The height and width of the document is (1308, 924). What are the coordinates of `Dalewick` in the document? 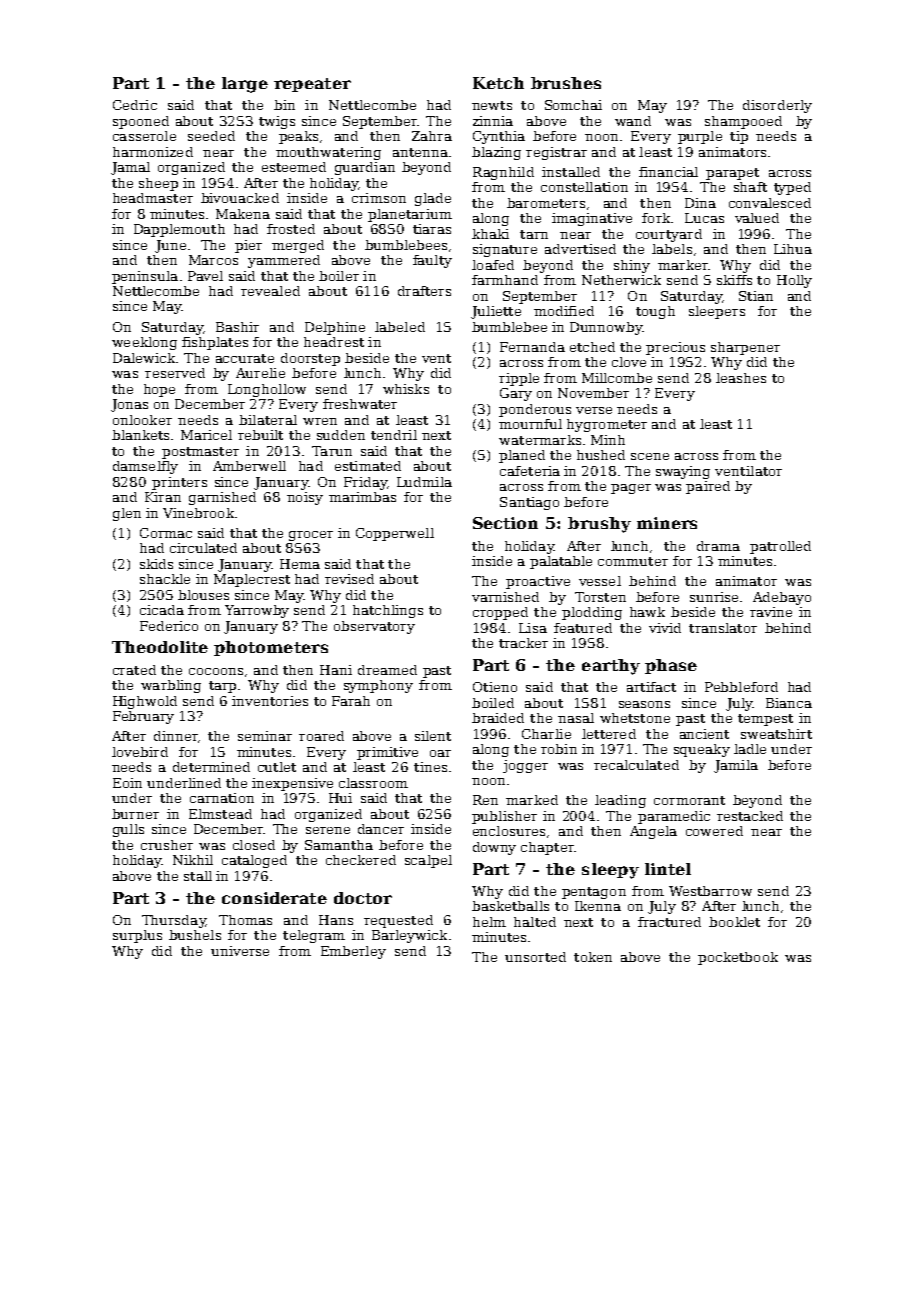 It's located at (144, 358).
